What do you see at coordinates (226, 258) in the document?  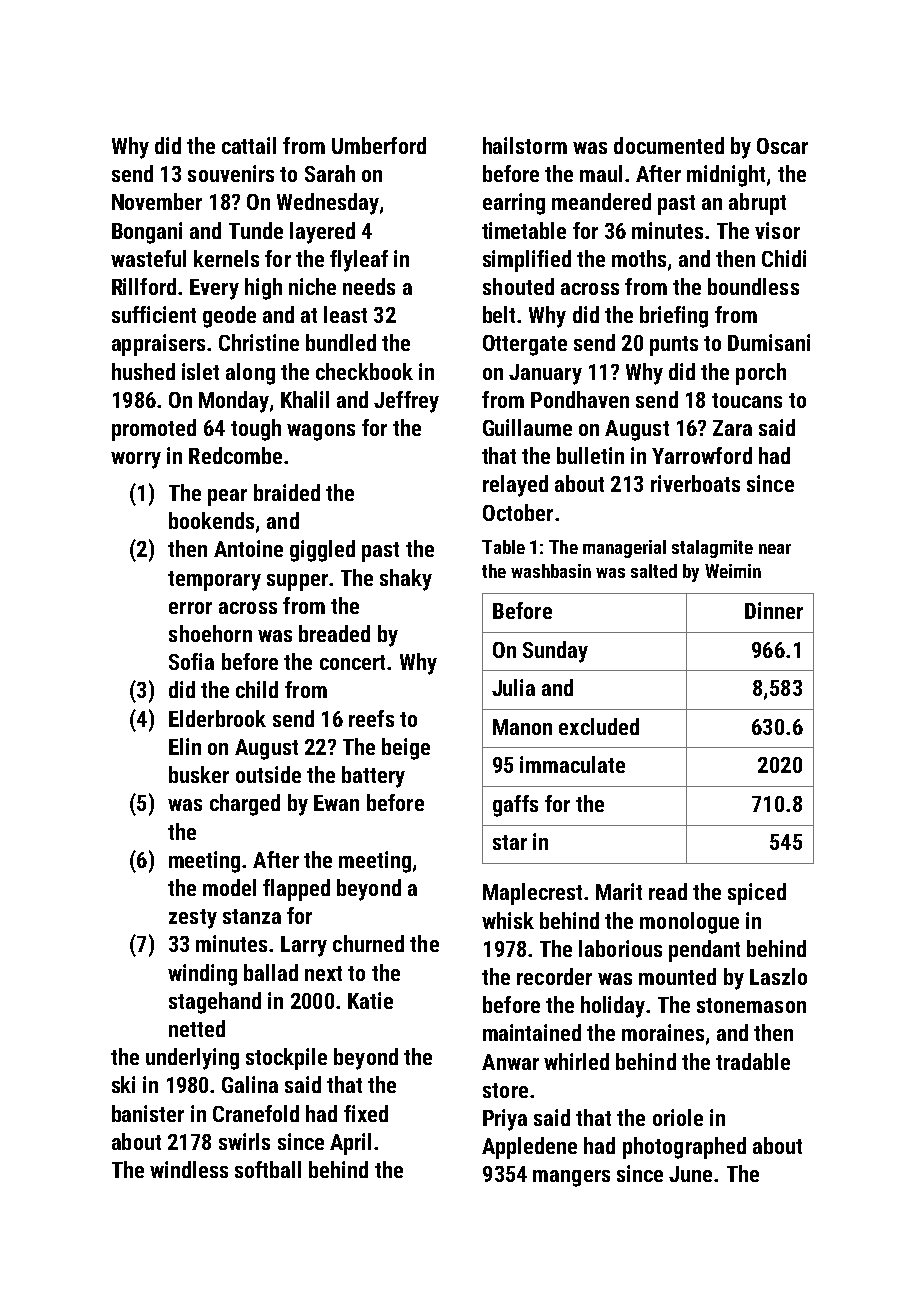 I see `kernels` at bounding box center [226, 258].
